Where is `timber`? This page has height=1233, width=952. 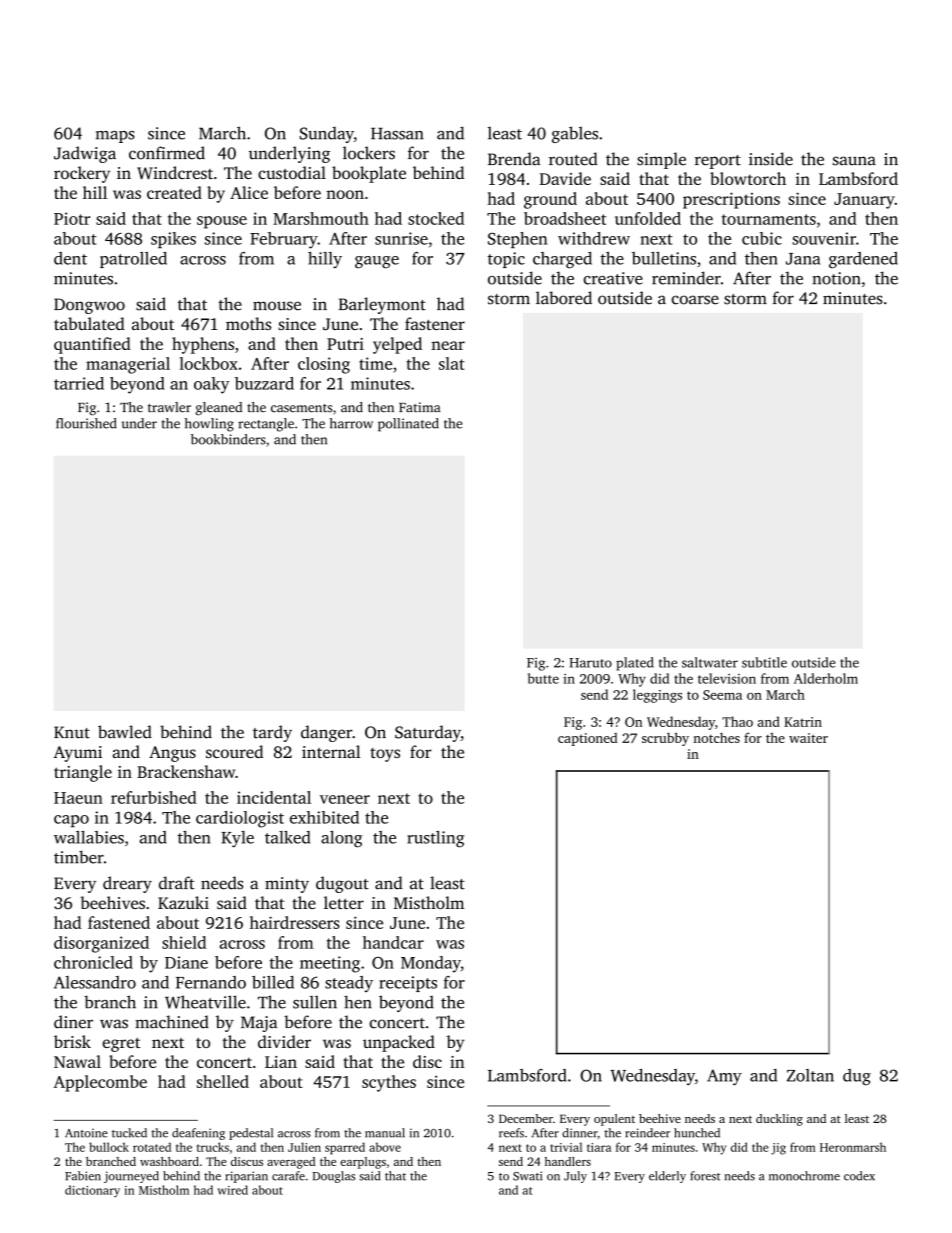
timber is located at coordinates (79, 857).
